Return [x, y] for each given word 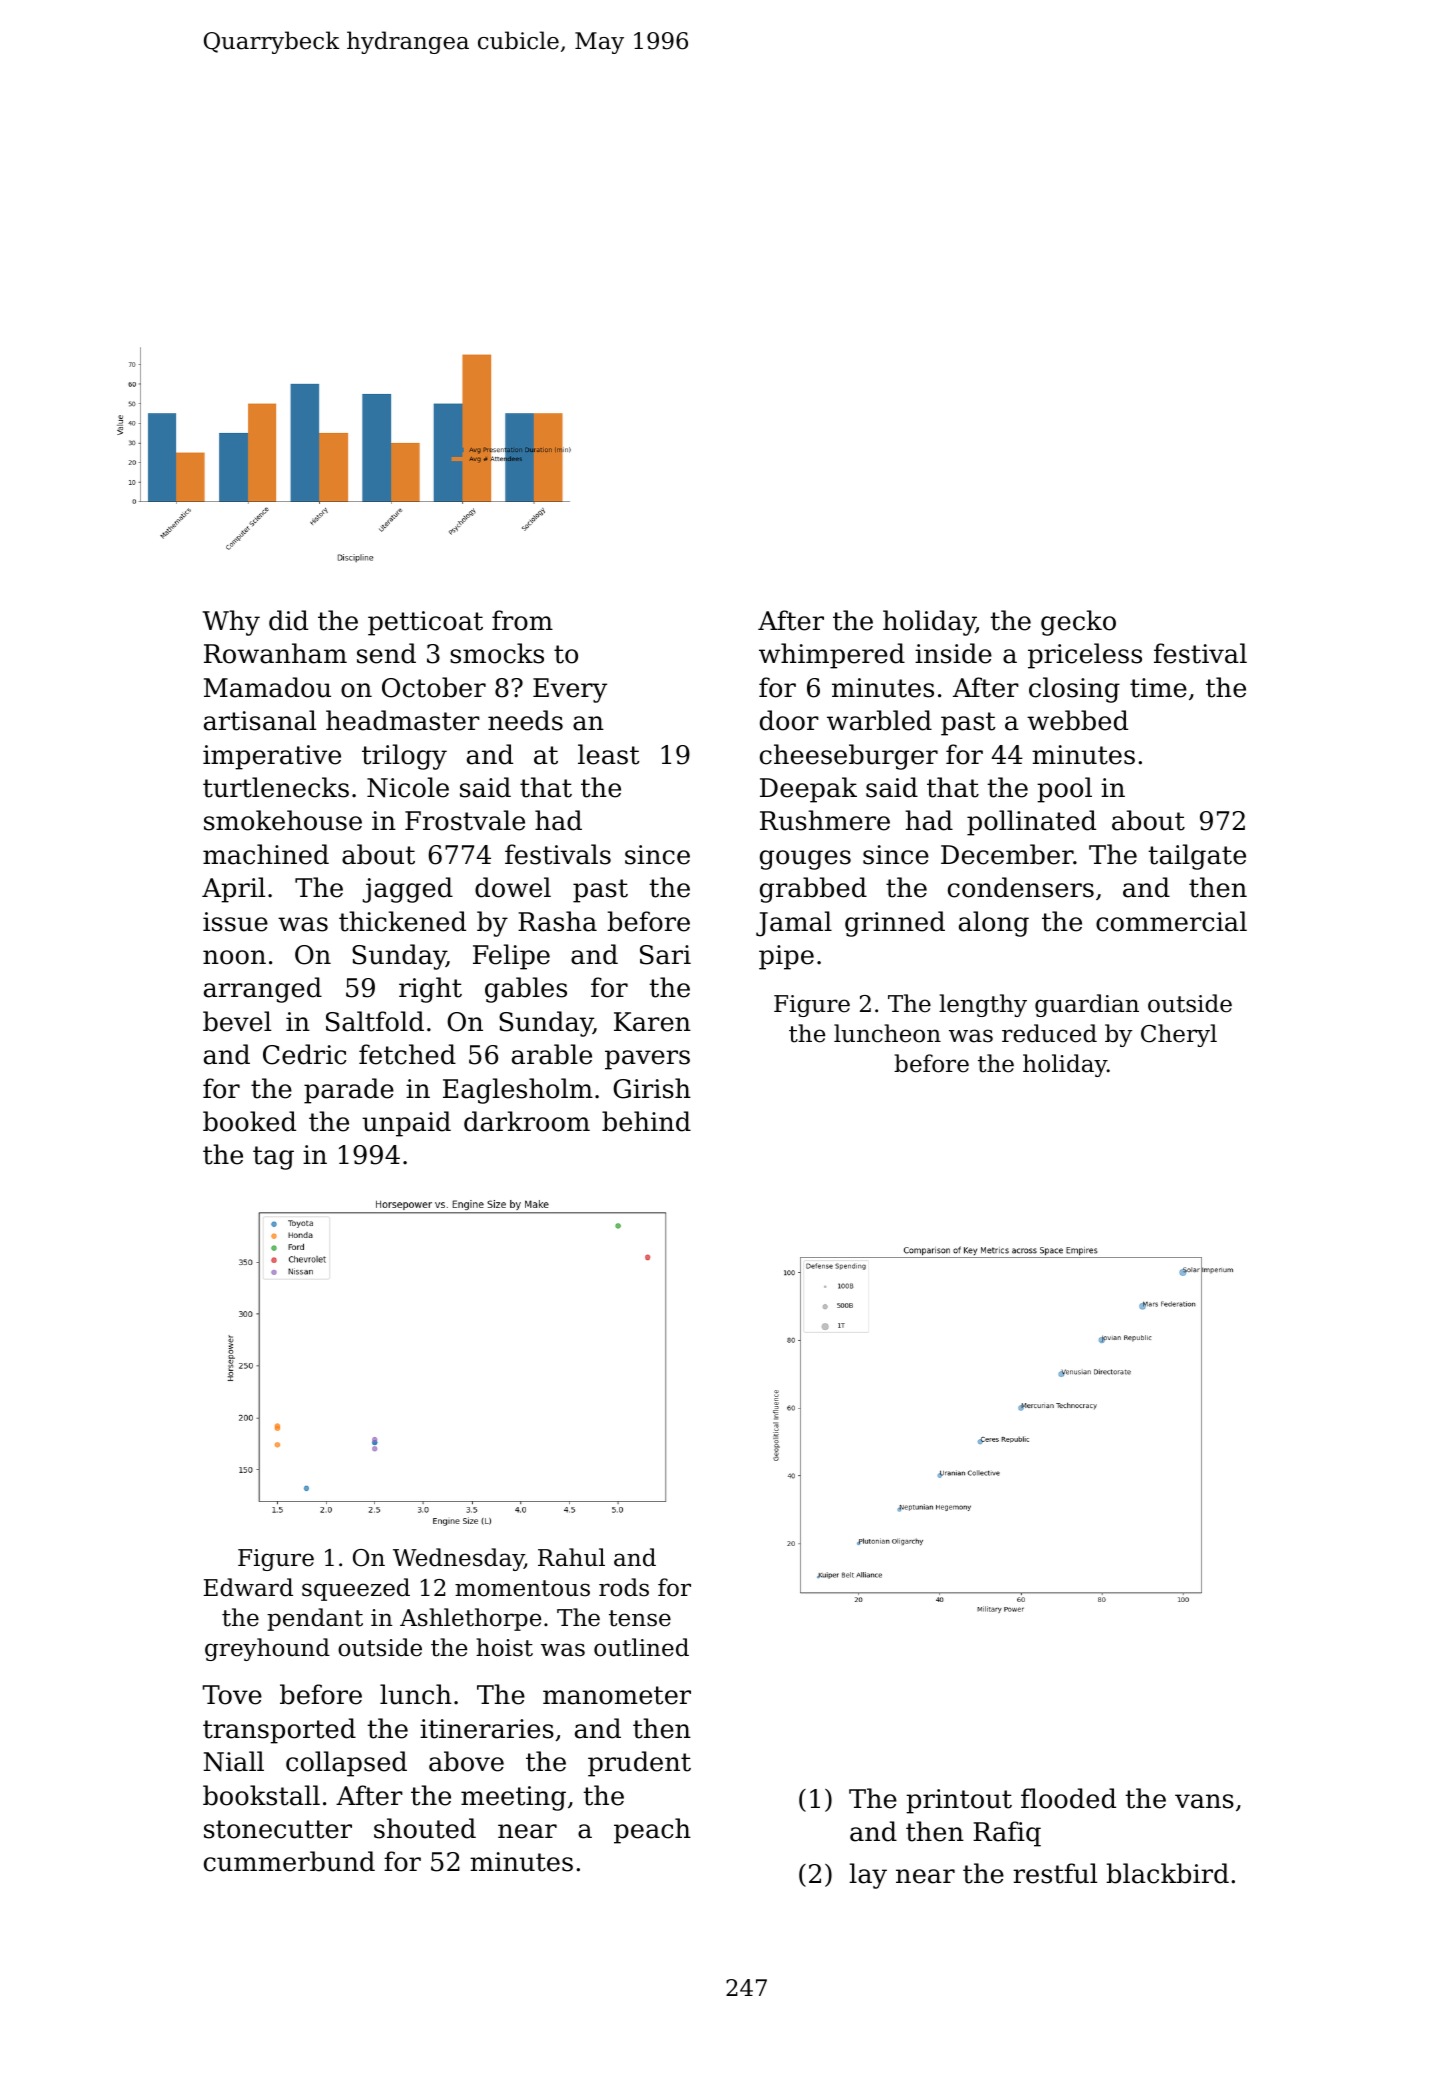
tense [640, 1618]
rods [624, 1587]
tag [273, 1158]
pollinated [1031, 823]
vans [1204, 1801]
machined [266, 854]
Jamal [794, 924]
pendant [315, 1619]
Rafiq [1007, 1834]
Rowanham [275, 653]
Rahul [571, 1557]
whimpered [832, 656]
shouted [425, 1828]
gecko [1078, 623]
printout [959, 1801]
